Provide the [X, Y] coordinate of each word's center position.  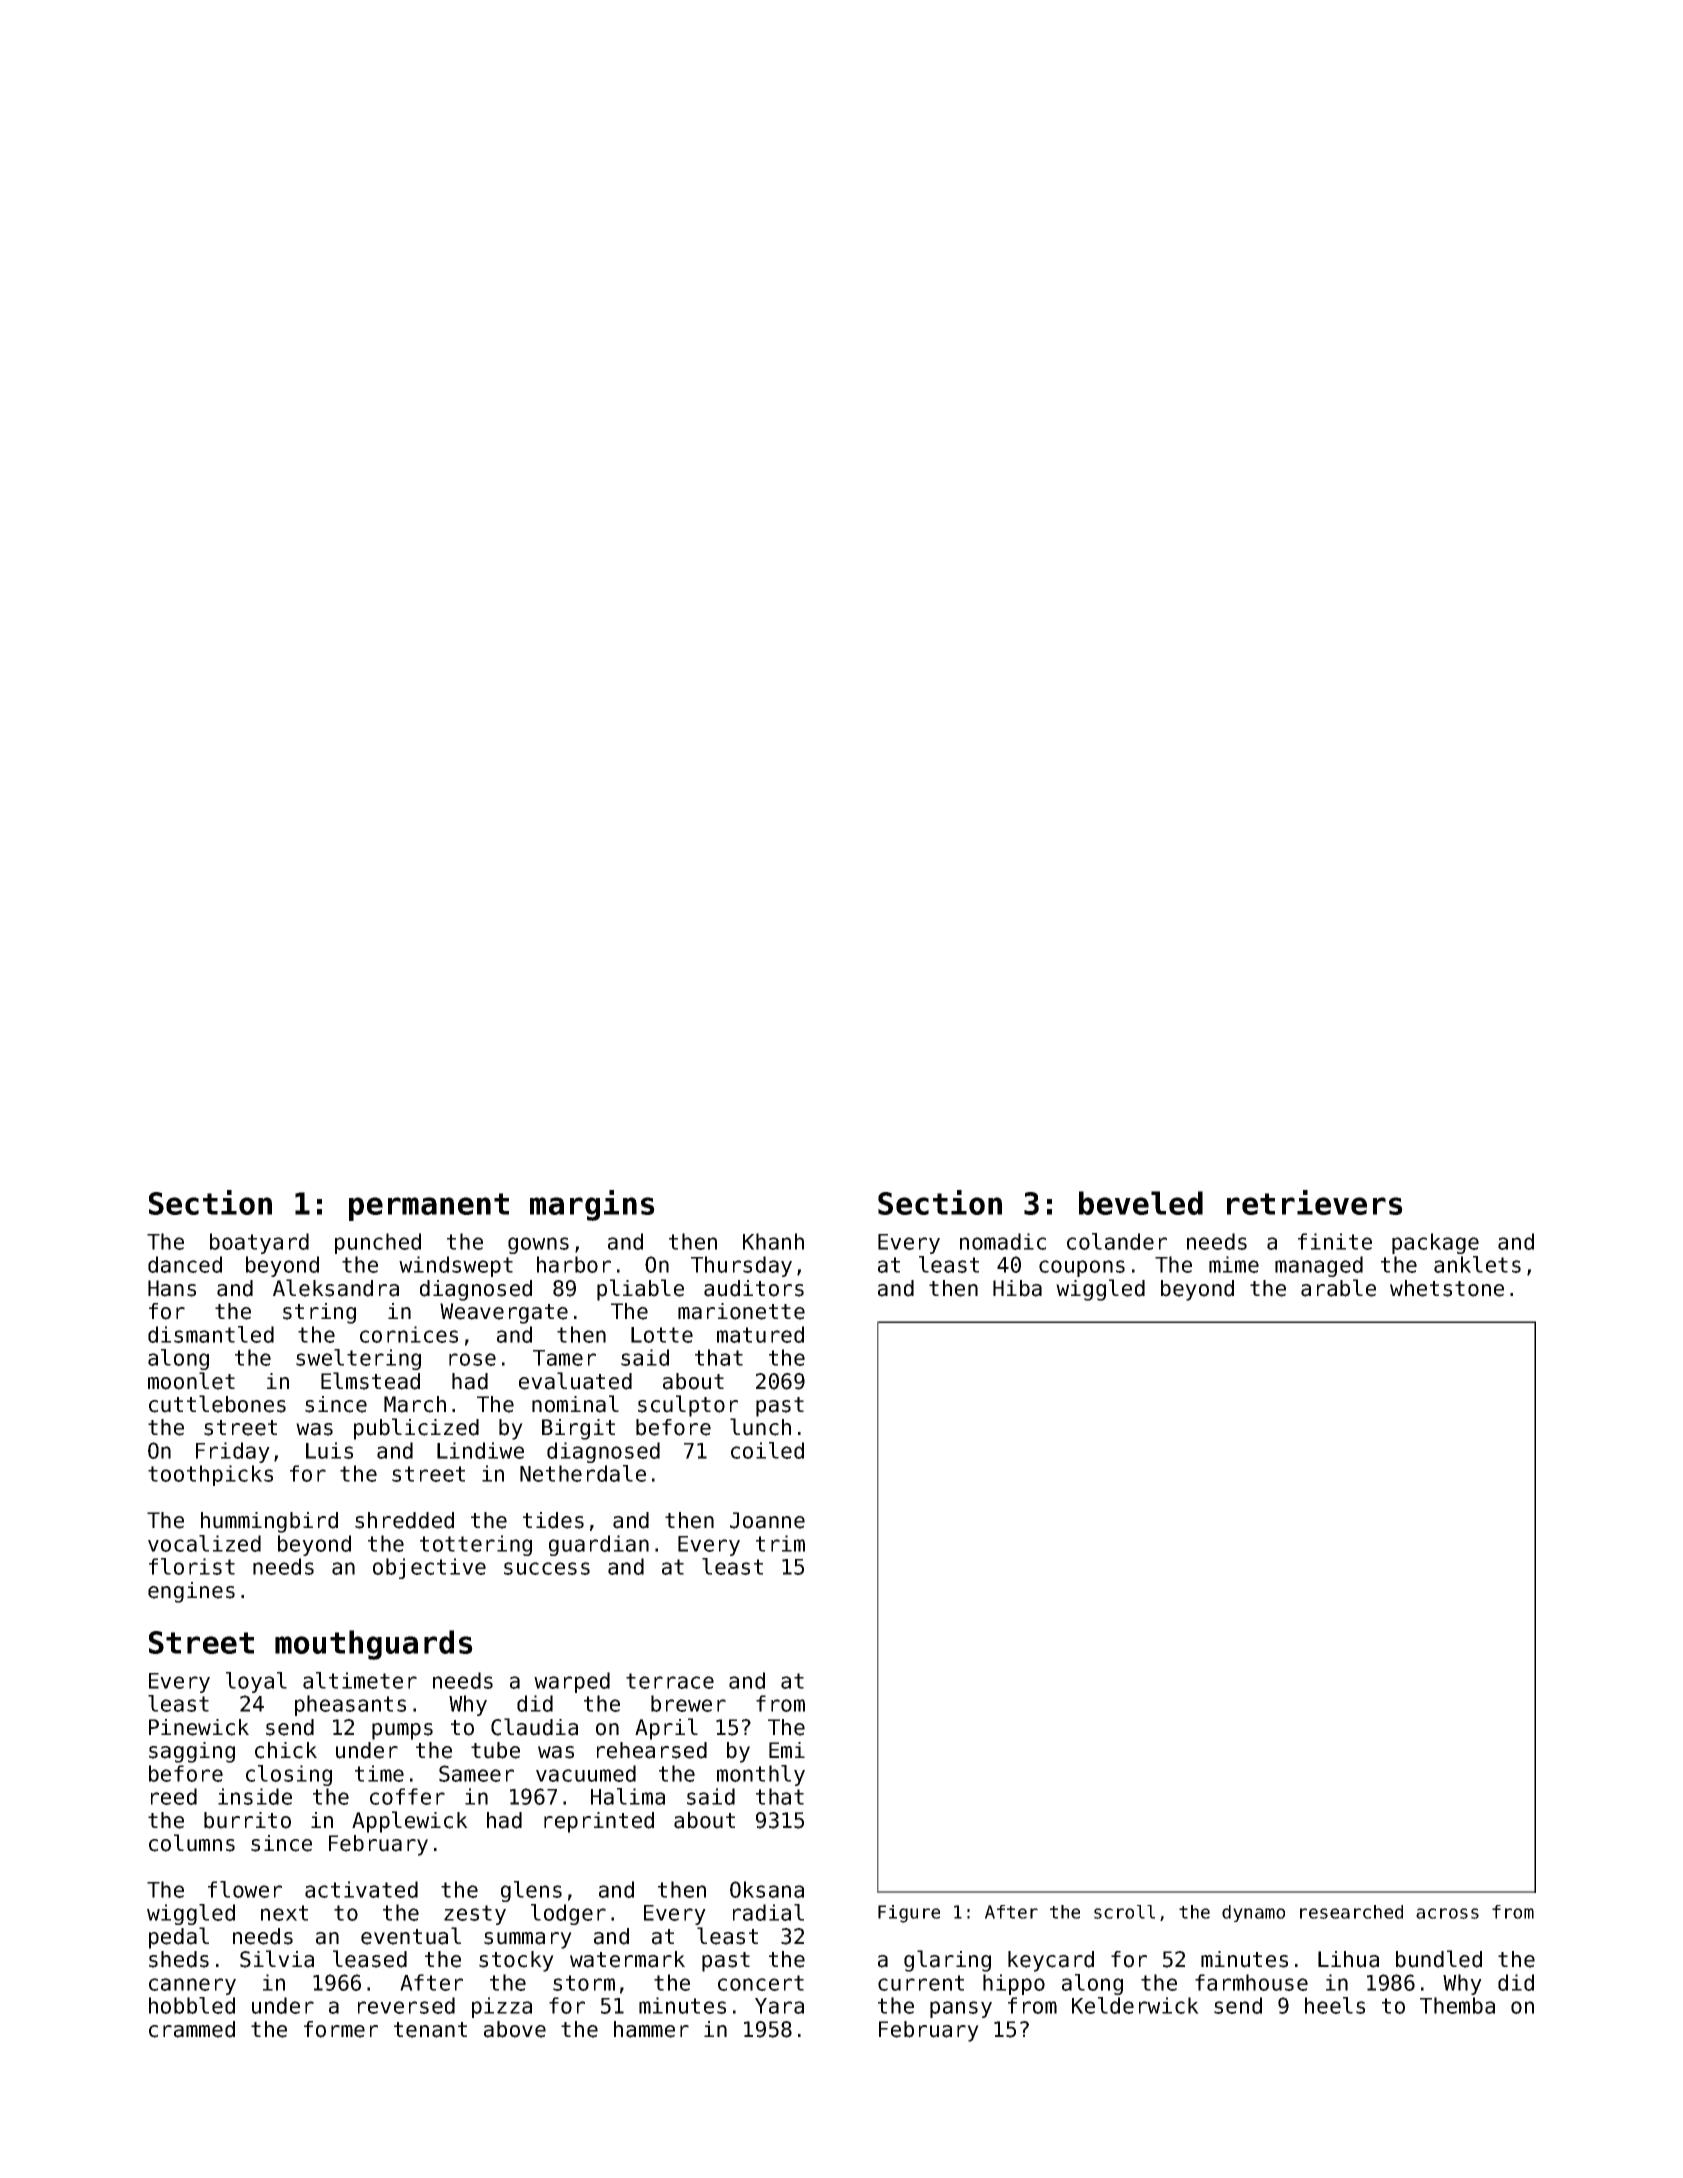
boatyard [259, 1243]
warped [572, 1682]
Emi [787, 1750]
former [341, 2029]
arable [1338, 1288]
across [1447, 1913]
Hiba [1017, 1288]
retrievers [1315, 1202]
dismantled [211, 1334]
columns [192, 1843]
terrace [670, 1681]
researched [1351, 1912]
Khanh [773, 1241]
